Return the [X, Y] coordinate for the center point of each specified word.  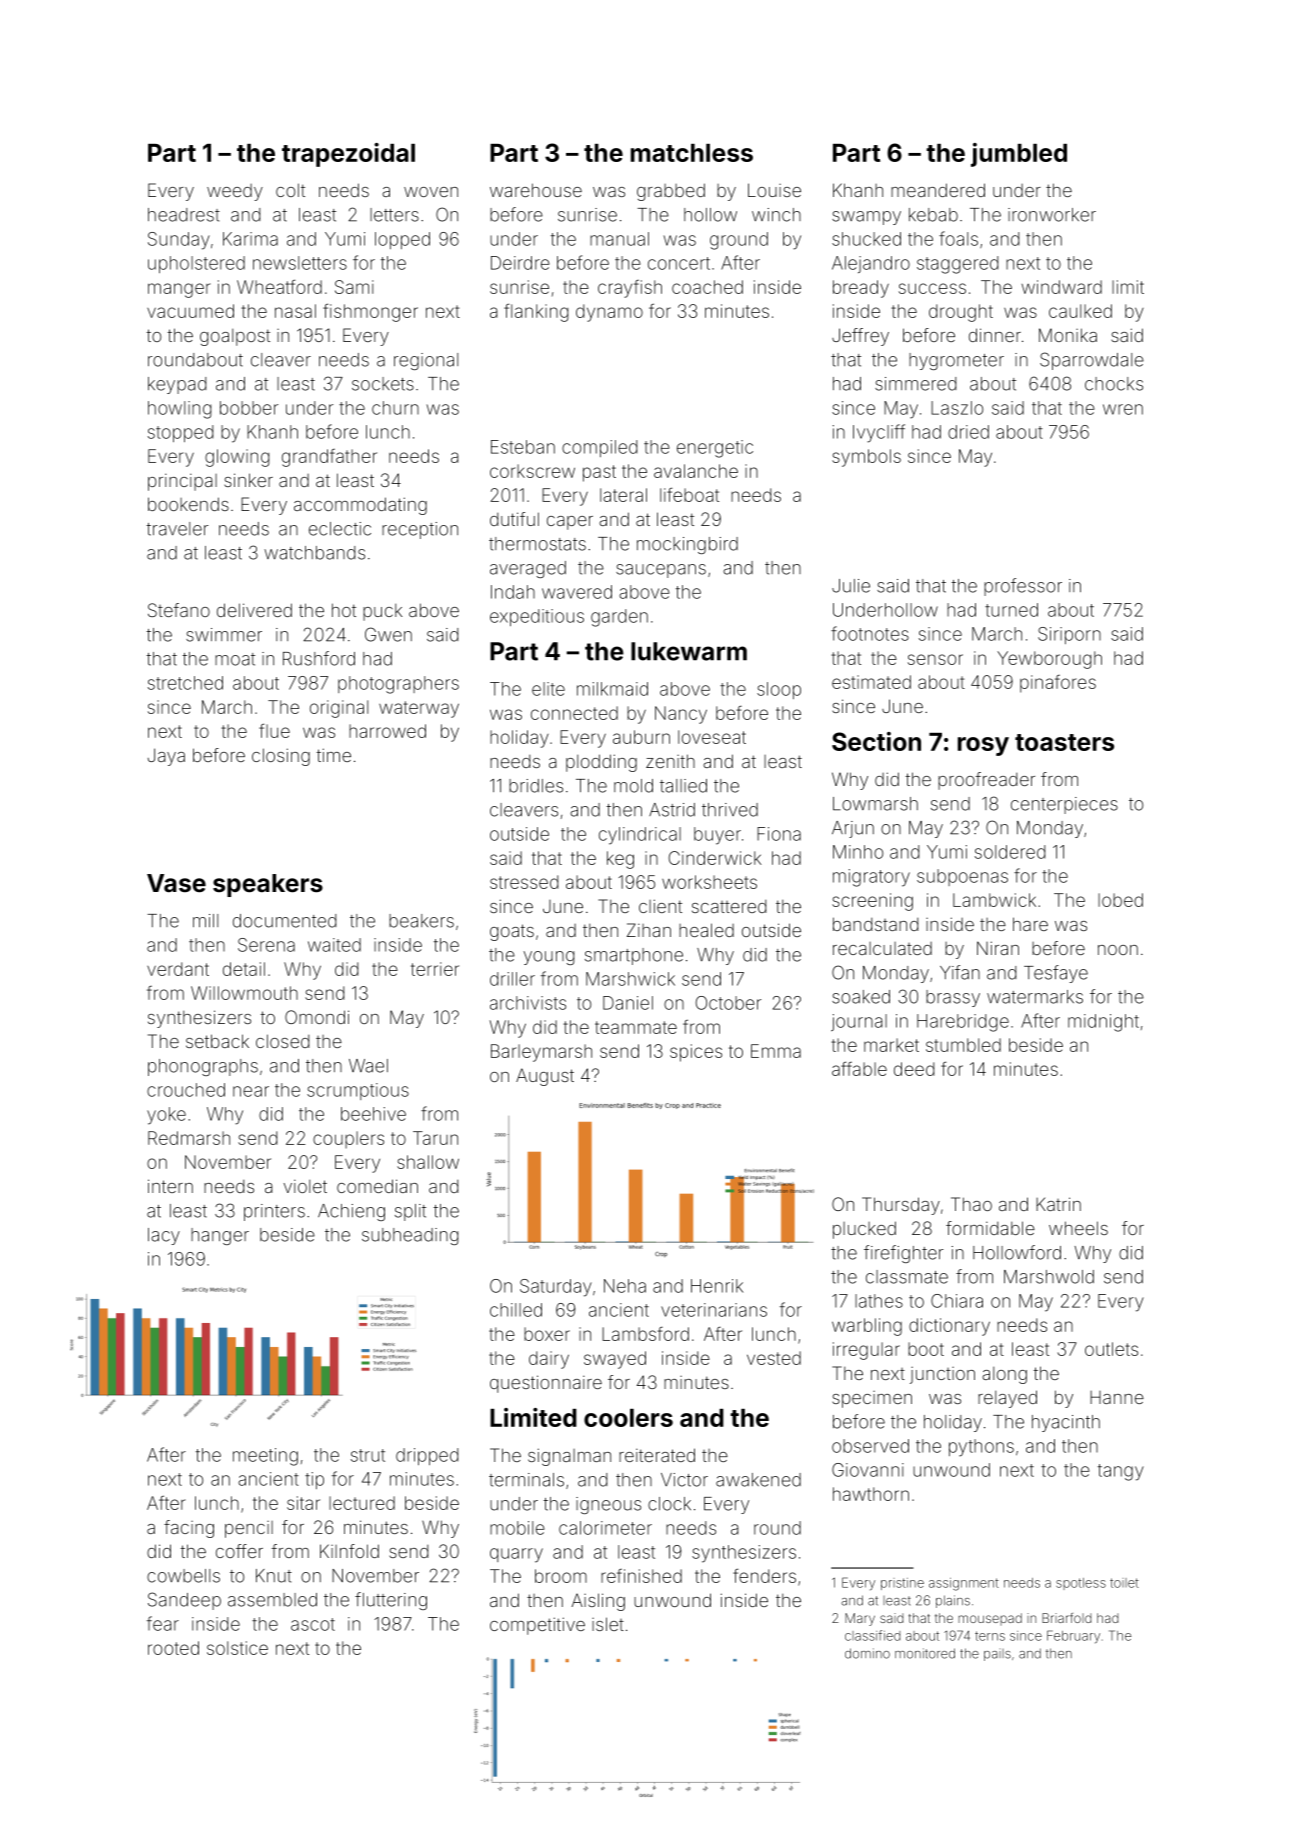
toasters [1064, 742]
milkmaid [612, 689]
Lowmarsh [875, 804]
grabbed [671, 192]
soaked [861, 997]
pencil [249, 1529]
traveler [177, 529]
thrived [730, 810]
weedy [235, 192]
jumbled [1019, 155]
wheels [1078, 1228]
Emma [776, 1051]
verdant [178, 969]
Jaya [166, 757]
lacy [164, 1236]
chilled [516, 1310]
